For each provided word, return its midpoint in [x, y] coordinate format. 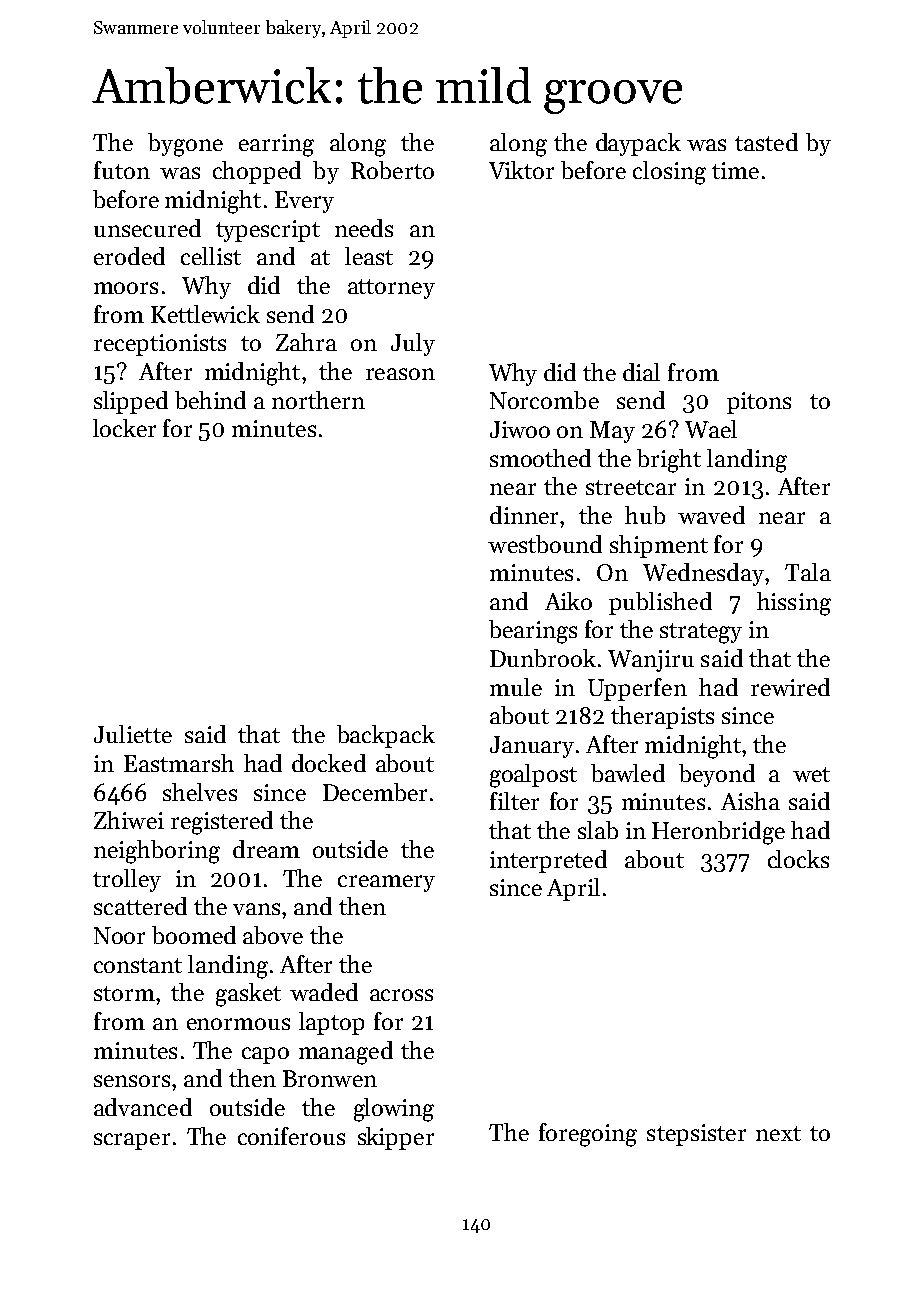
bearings [533, 632]
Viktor [521, 170]
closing [669, 173]
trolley [127, 880]
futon [122, 170]
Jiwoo [520, 429]
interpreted [548, 861]
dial [641, 372]
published [660, 603]
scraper [132, 1141]
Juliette [133, 734]
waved [711, 515]
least [369, 256]
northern [318, 400]
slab [598, 830]
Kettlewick [205, 314]
